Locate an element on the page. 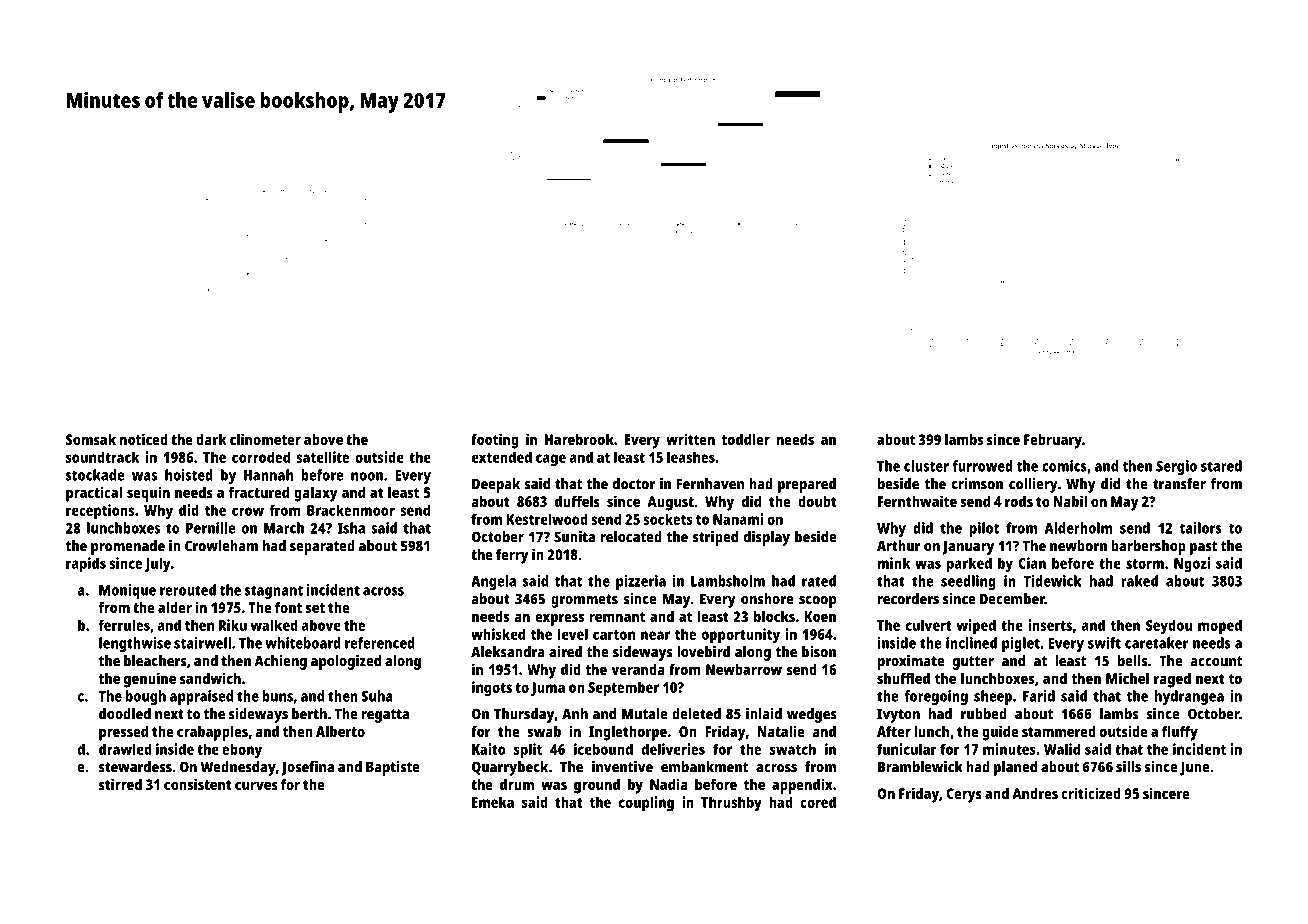 The height and width of the page is (924, 1308). stagnant is located at coordinates (274, 592).
